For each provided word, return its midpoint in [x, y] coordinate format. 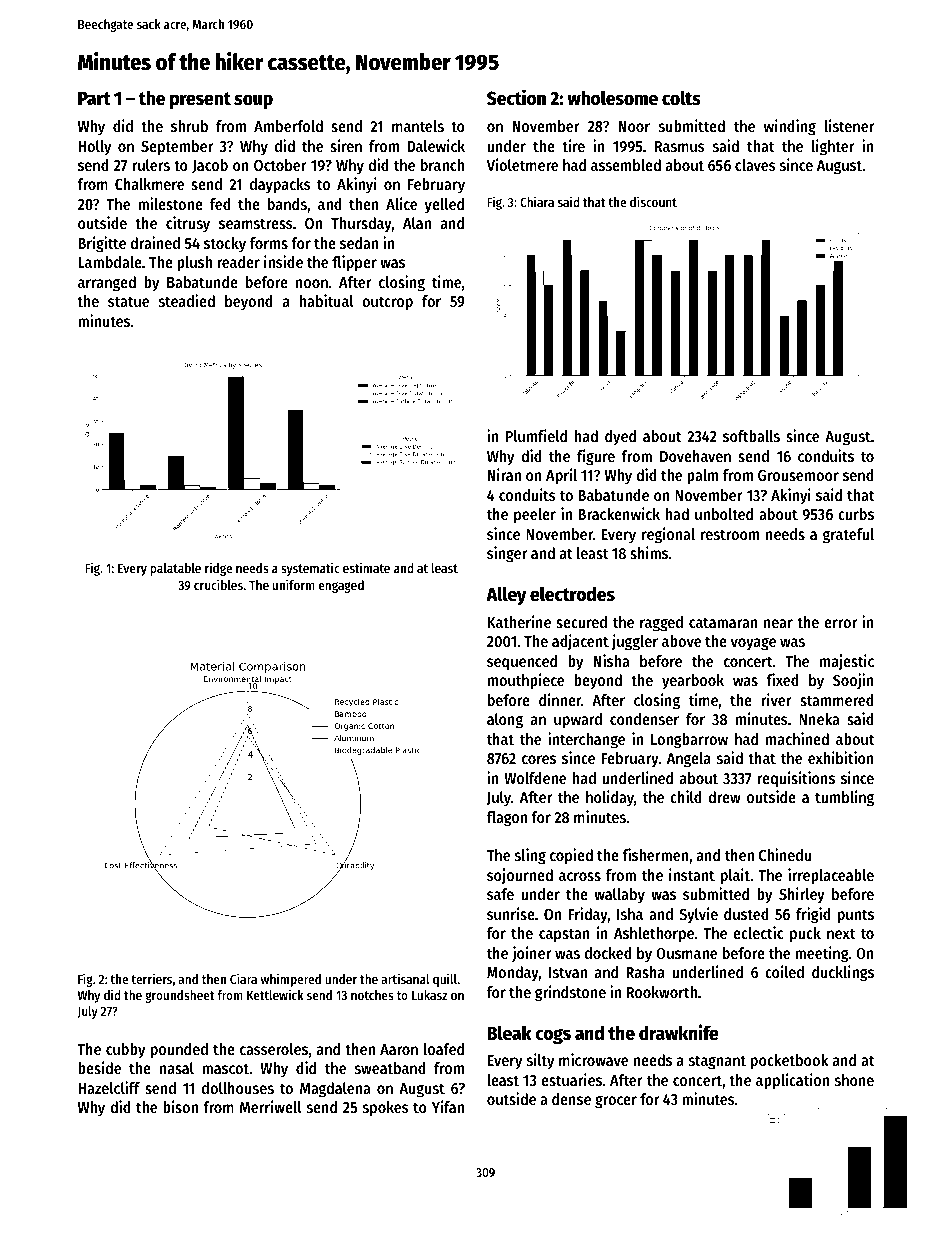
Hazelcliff [109, 1087]
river [776, 699]
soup [253, 101]
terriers [151, 978]
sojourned [520, 876]
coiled [784, 971]
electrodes [572, 594]
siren [346, 145]
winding [790, 127]
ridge [218, 569]
